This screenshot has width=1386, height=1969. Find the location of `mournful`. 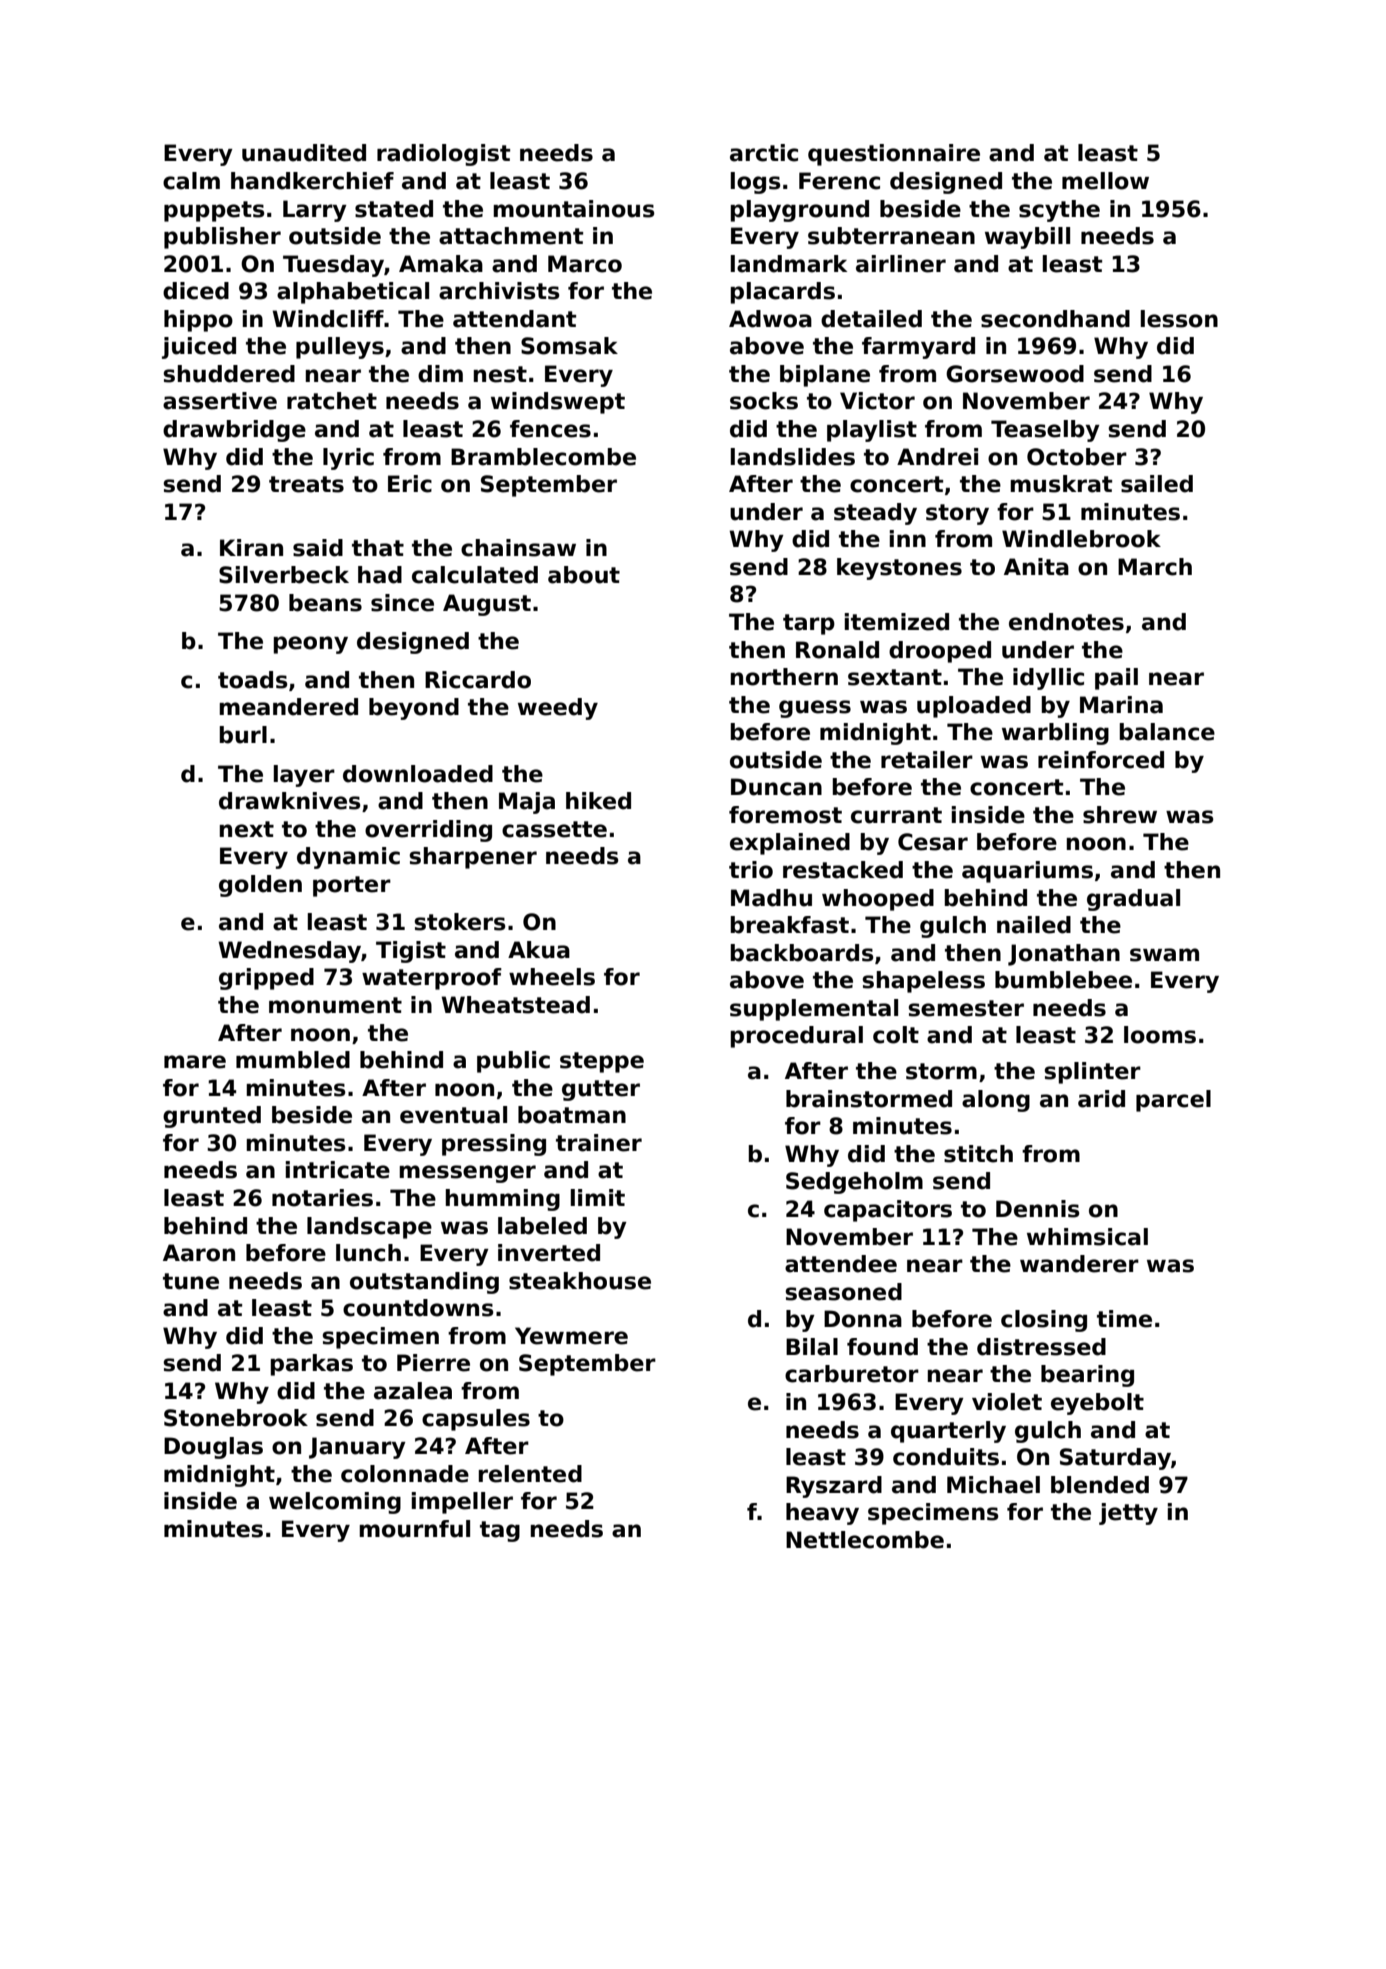

mournful is located at coordinates (414, 1529).
